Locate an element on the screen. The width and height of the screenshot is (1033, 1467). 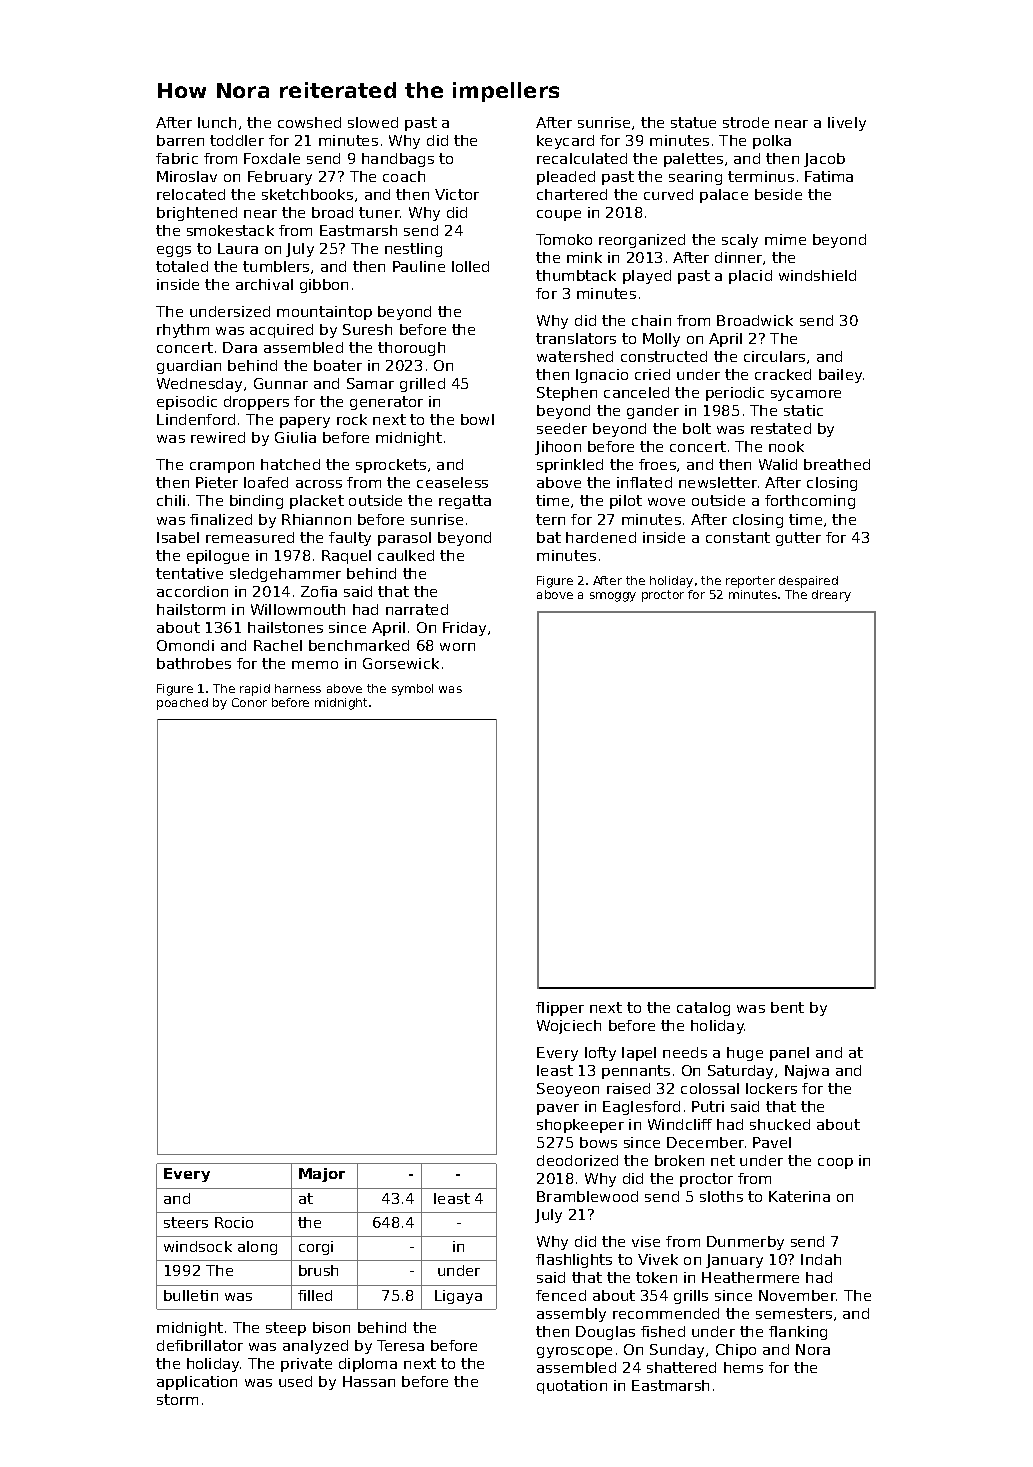
bailey is located at coordinates (840, 376).
